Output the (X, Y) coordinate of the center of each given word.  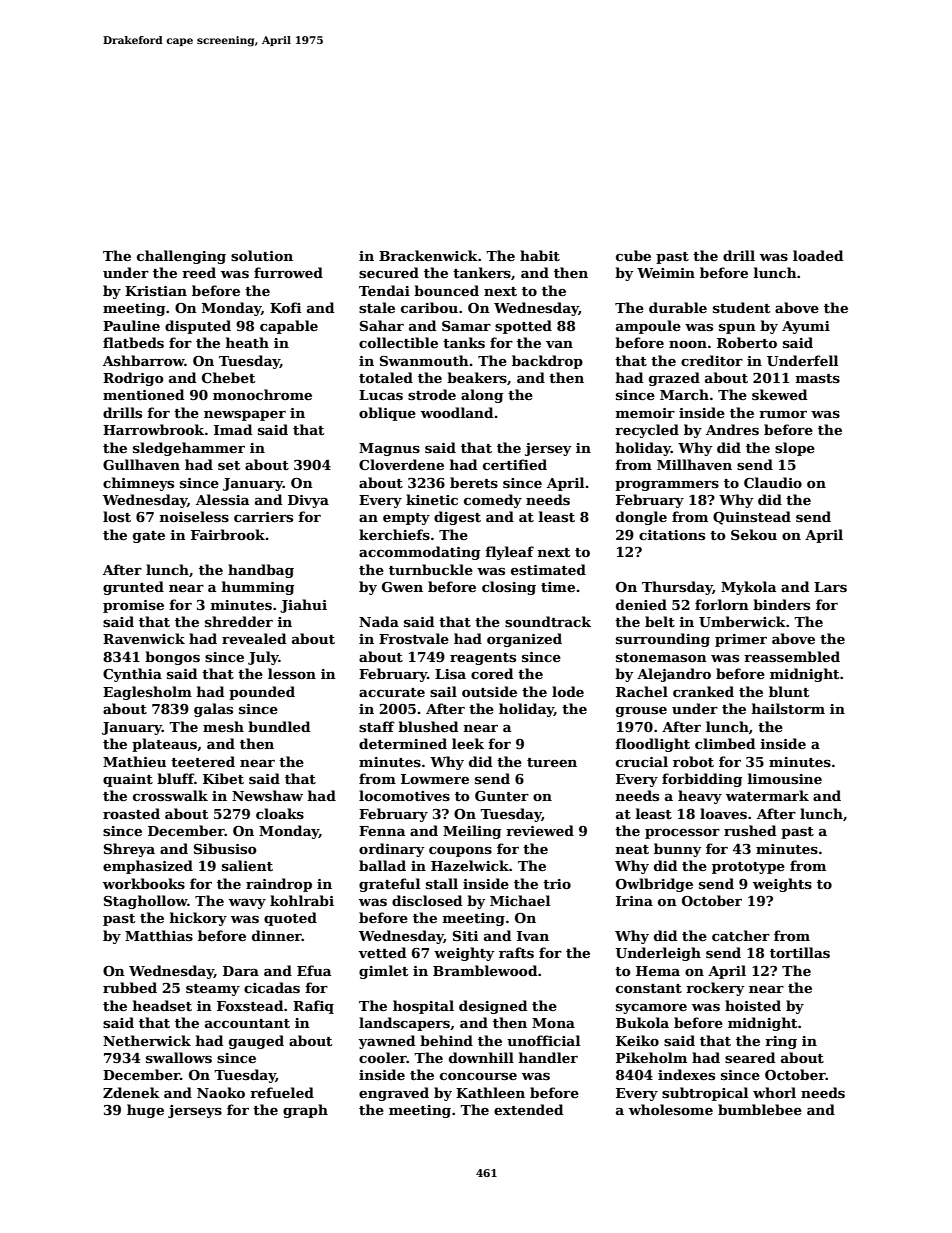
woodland (457, 412)
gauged (256, 1042)
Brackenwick (428, 255)
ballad (382, 865)
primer (741, 640)
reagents (483, 659)
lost (117, 516)
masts (818, 378)
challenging (181, 257)
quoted (290, 919)
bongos (172, 658)
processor (682, 834)
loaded (818, 255)
